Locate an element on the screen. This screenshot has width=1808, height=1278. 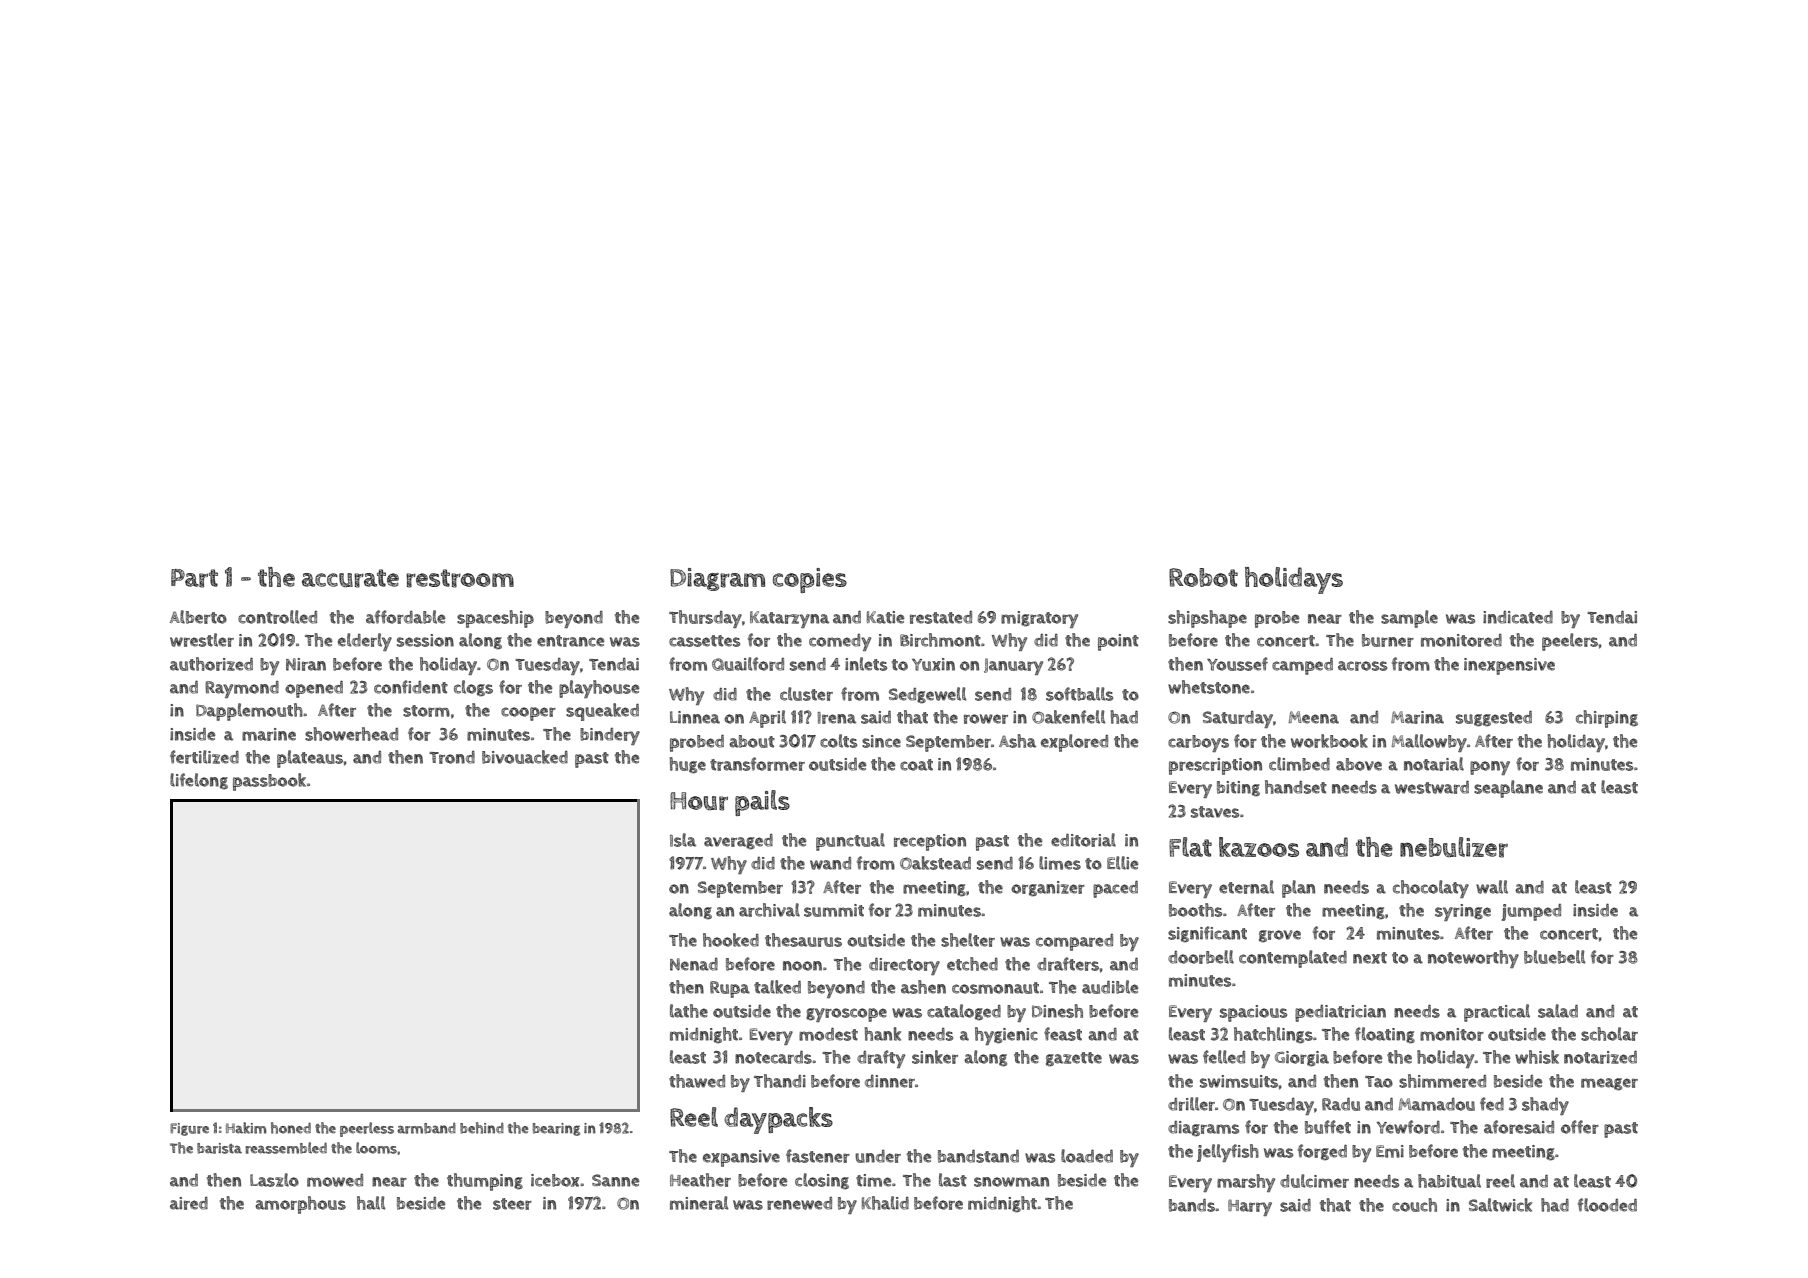
authorized is located at coordinates (211, 664).
